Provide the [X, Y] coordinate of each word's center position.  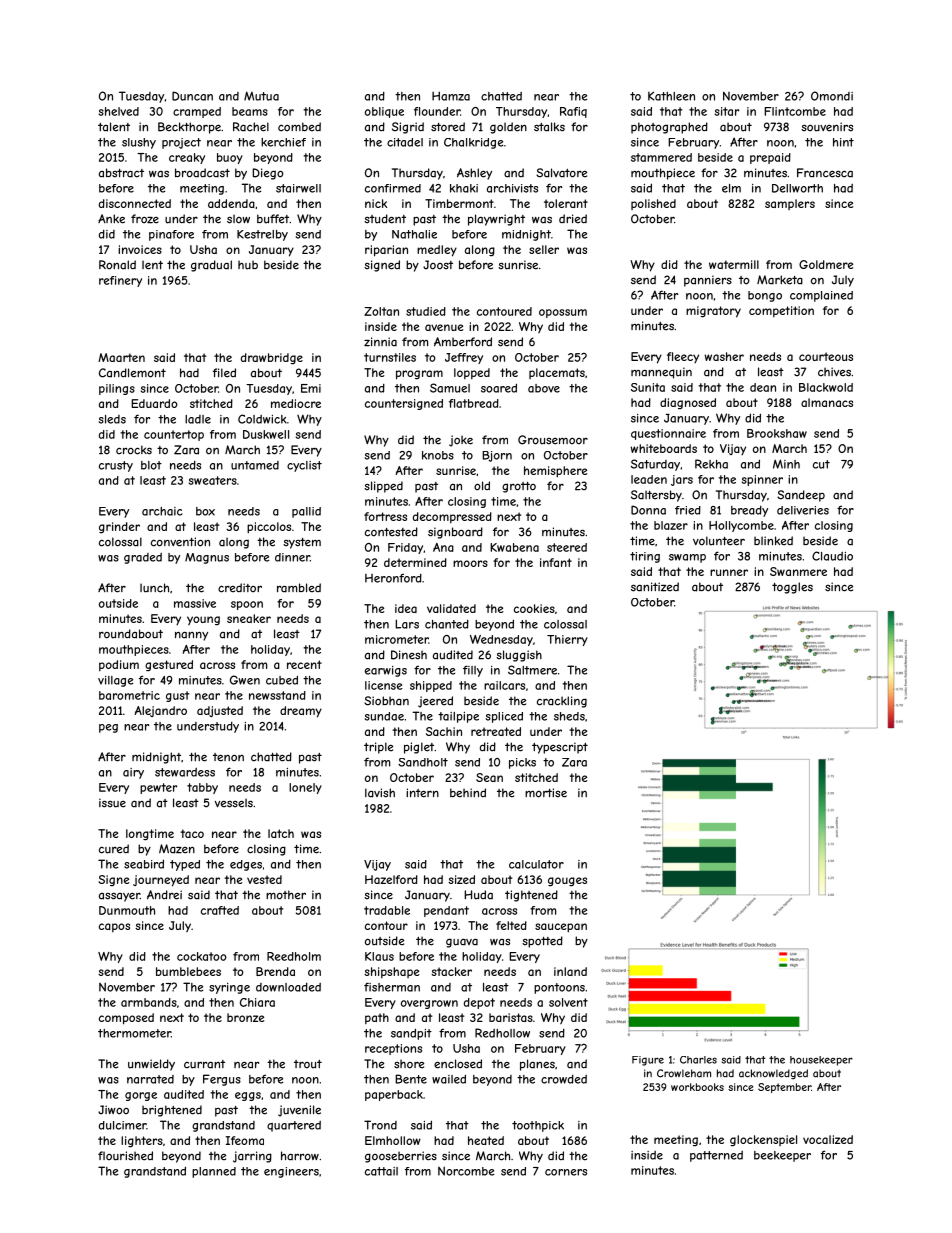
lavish [380, 793]
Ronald [117, 265]
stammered [661, 157]
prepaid [770, 158]
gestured [169, 665]
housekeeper [821, 1061]
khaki [464, 188]
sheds [569, 716]
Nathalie [414, 234]
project [181, 143]
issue [112, 803]
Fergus [222, 1080]
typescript [560, 748]
